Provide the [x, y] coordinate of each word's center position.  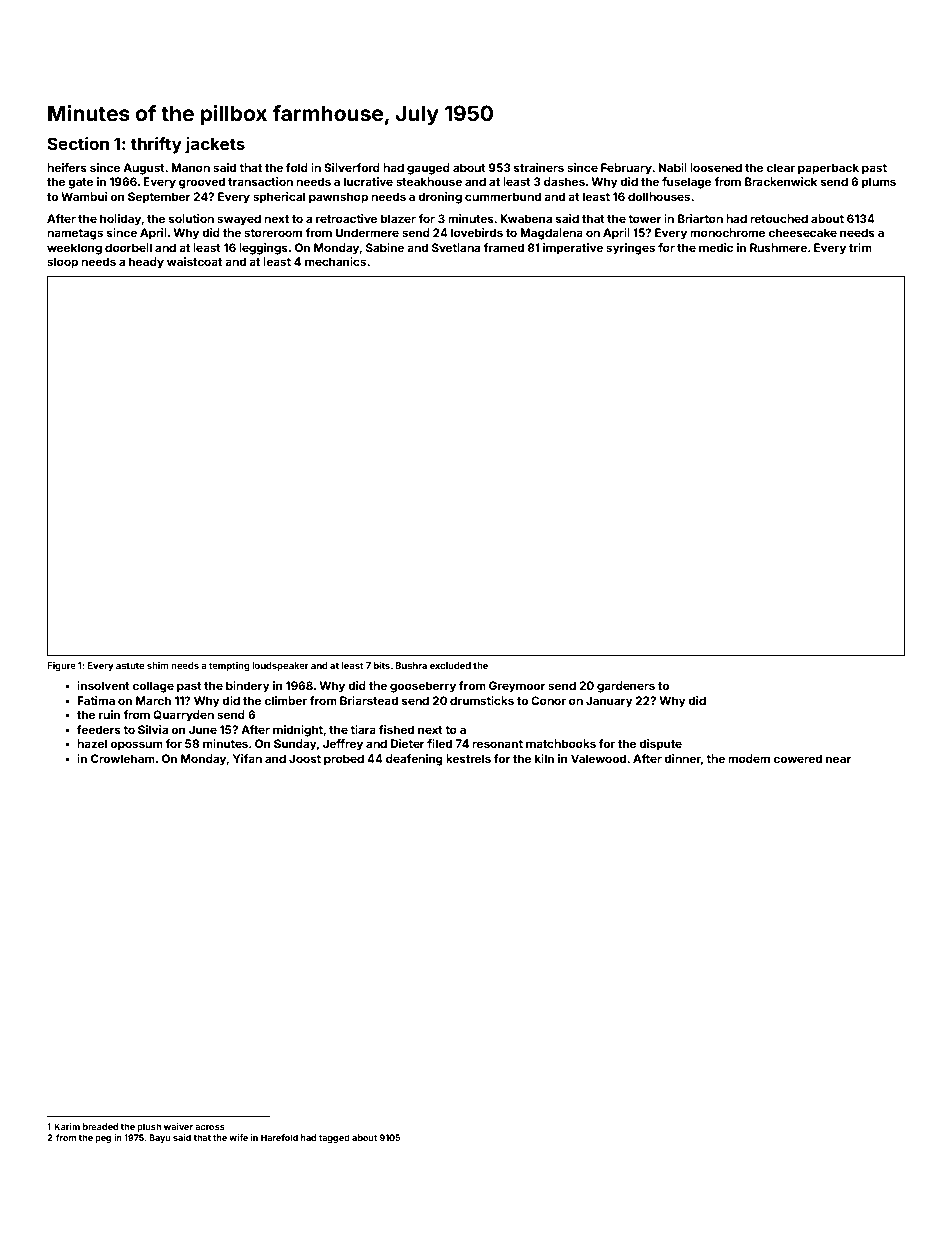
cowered [797, 758]
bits [382, 665]
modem [749, 758]
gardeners [626, 687]
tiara [363, 729]
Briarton [700, 218]
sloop [62, 263]
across [210, 1127]
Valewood [598, 758]
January [609, 702]
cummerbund [503, 196]
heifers [67, 167]
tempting [229, 666]
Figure [61, 666]
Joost [305, 758]
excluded [450, 665]
